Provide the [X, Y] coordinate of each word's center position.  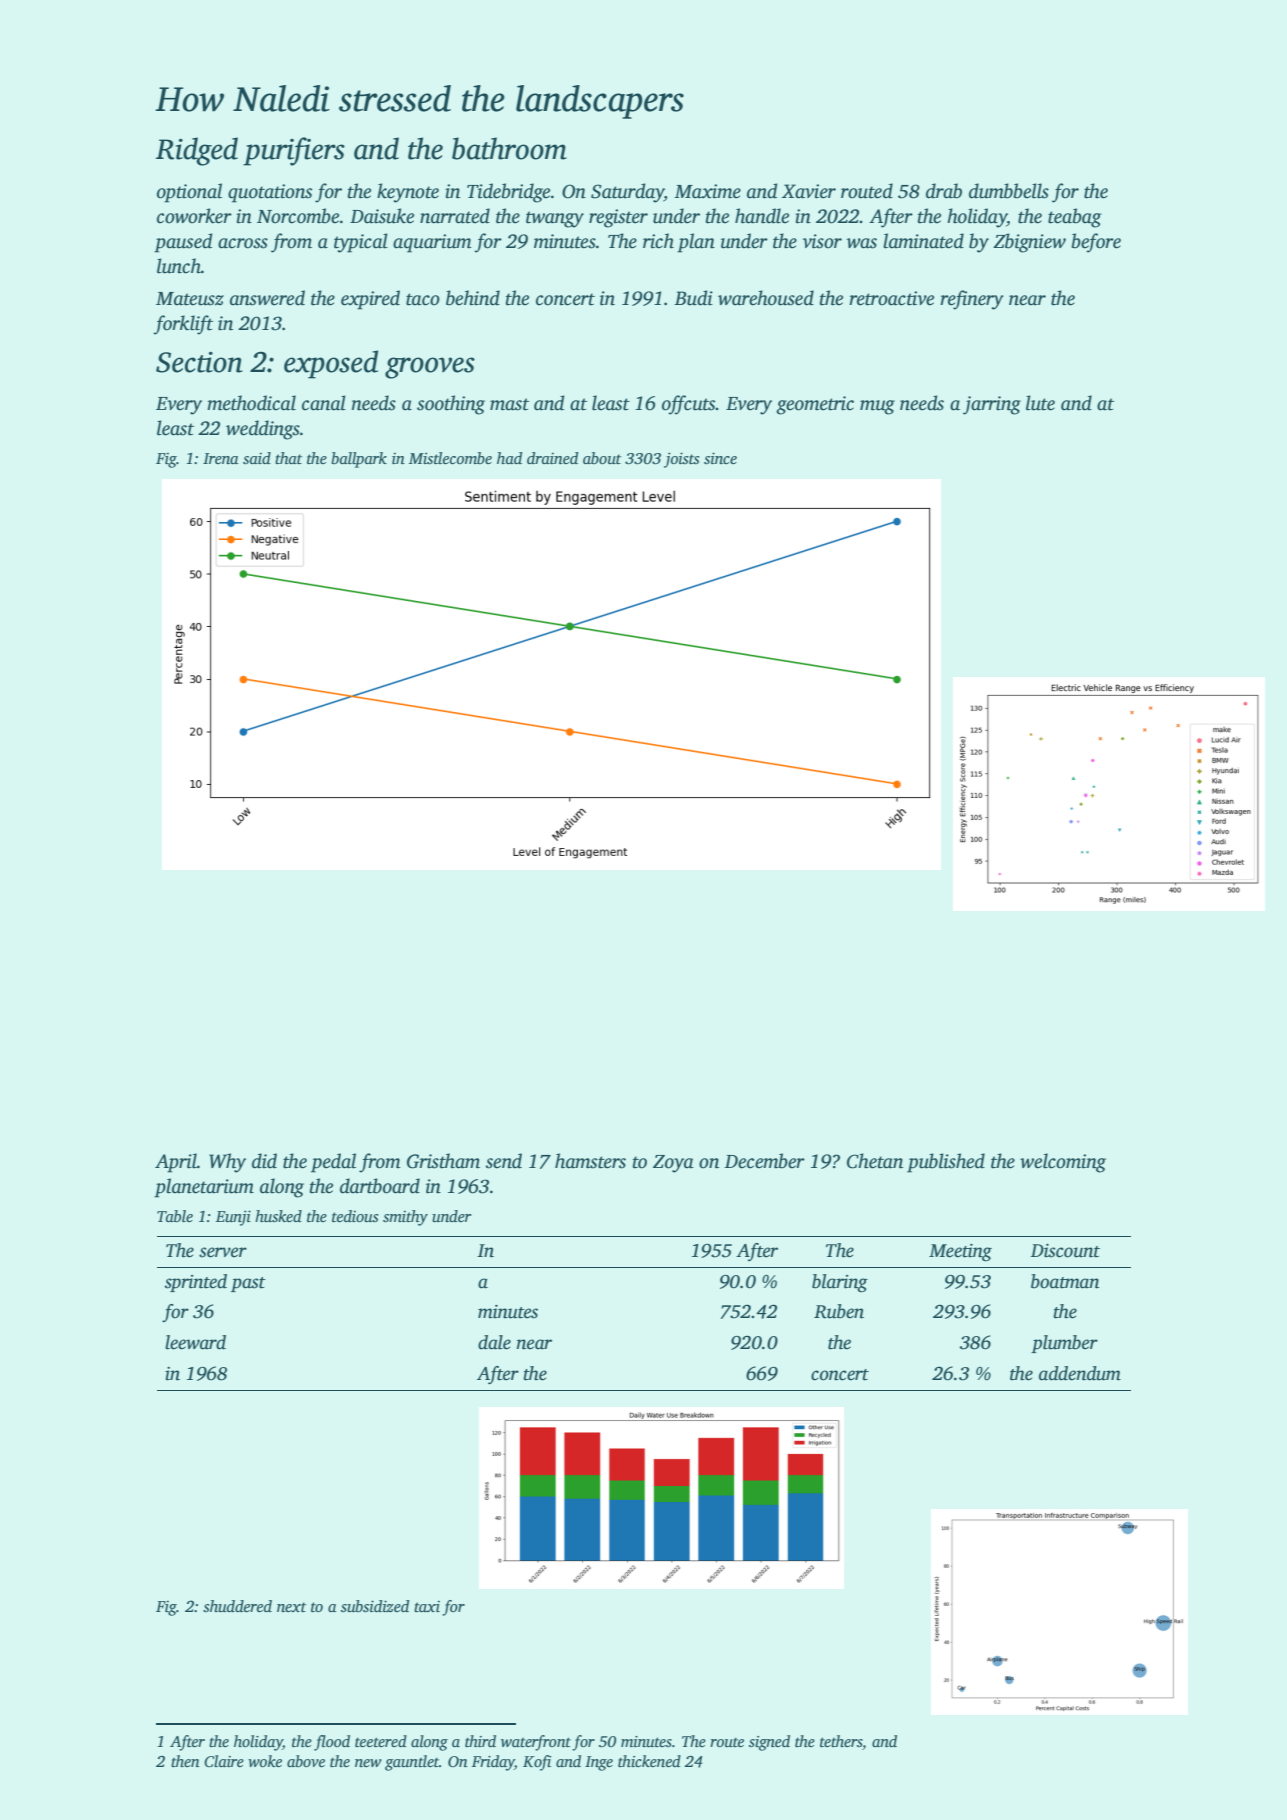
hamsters [590, 1161]
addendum [1080, 1373]
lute [1040, 403]
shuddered [237, 1606]
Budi [693, 298]
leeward [195, 1342]
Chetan [875, 1161]
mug [877, 407]
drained [552, 458]
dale [494, 1342]
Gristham [443, 1161]
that [288, 458]
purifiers [294, 151]
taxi [427, 1606]
